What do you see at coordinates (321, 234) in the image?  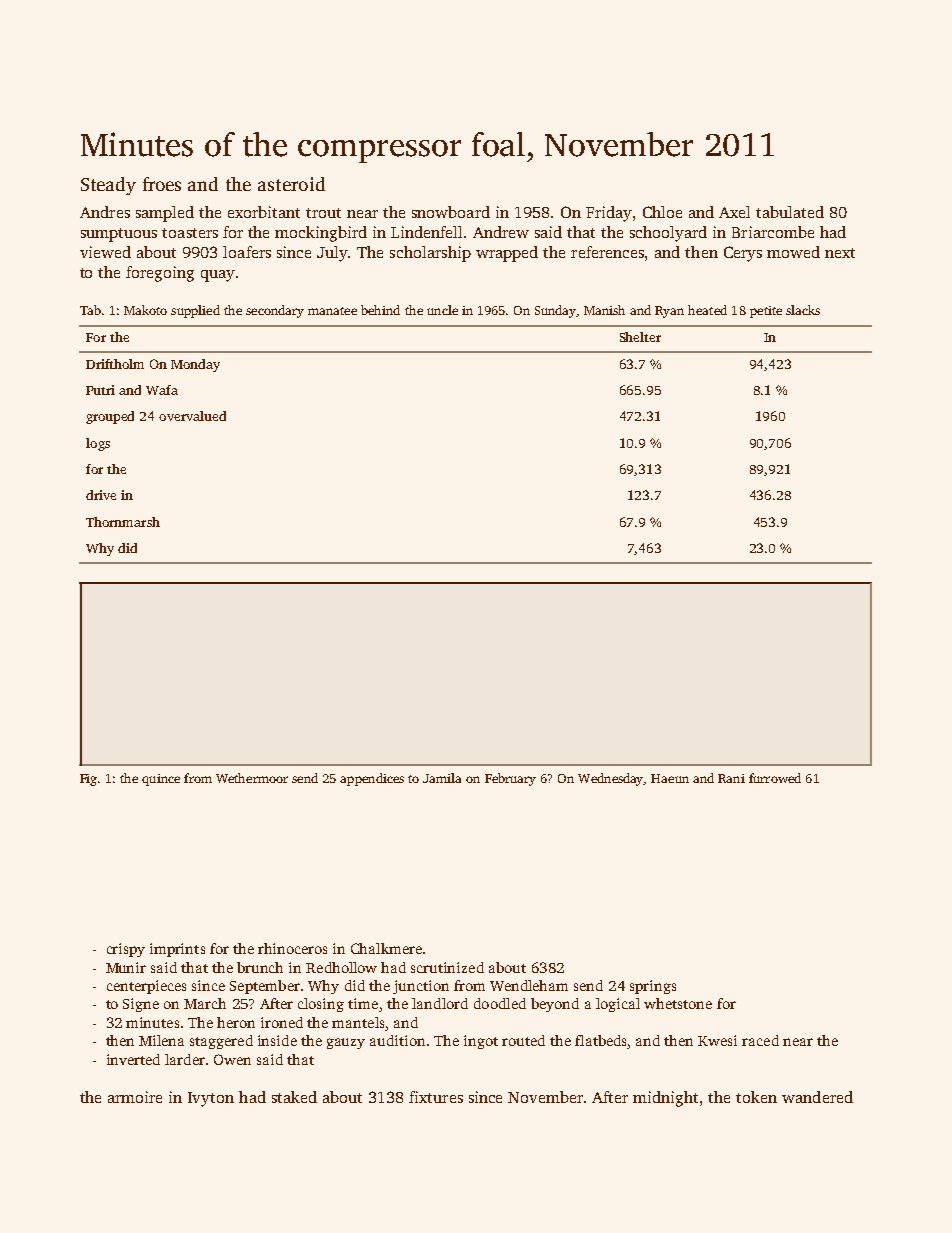 I see `mockingbird` at bounding box center [321, 234].
